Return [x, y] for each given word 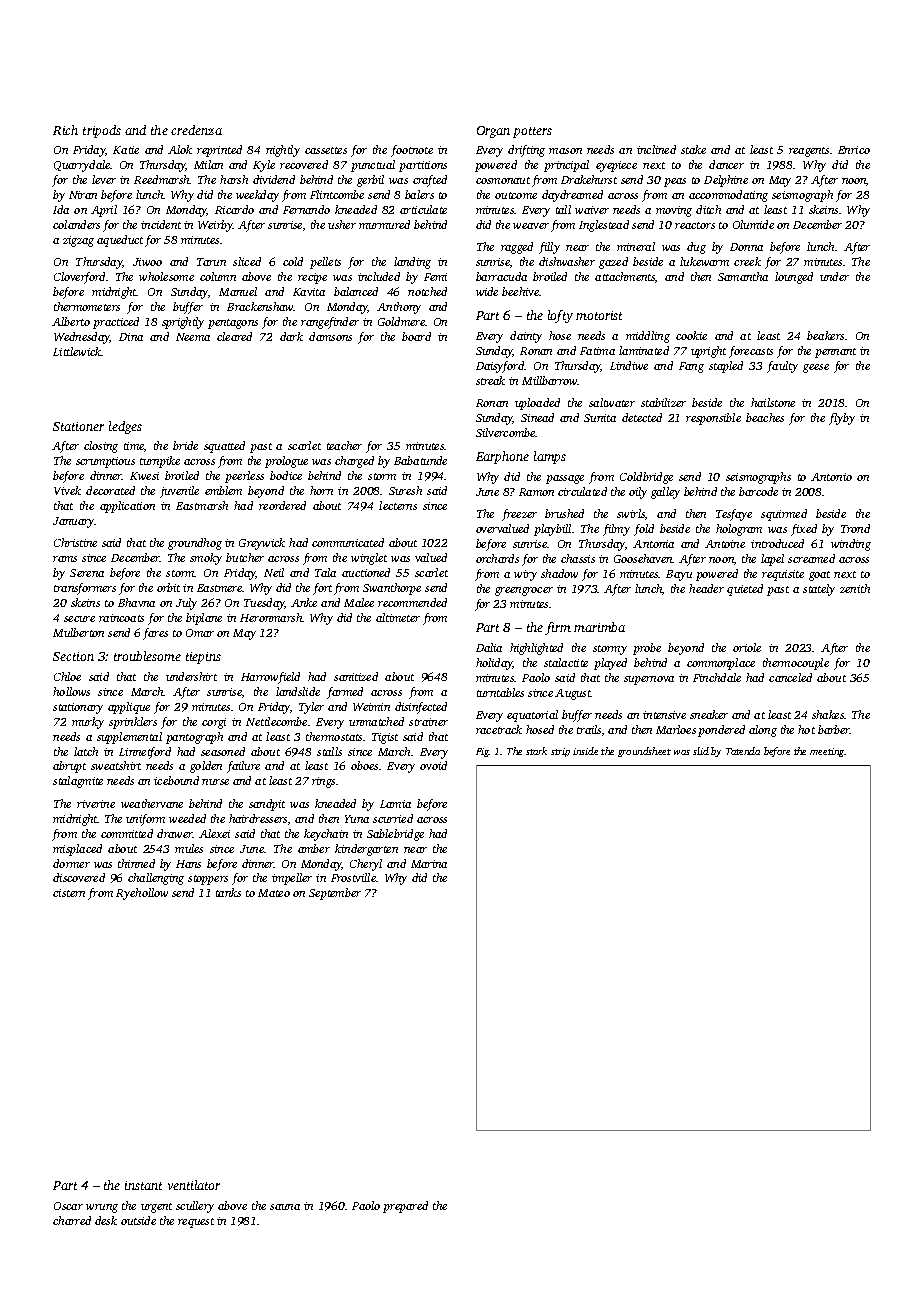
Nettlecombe [276, 721]
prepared [405, 1207]
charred [72, 1220]
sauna [285, 1207]
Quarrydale [82, 166]
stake [693, 149]
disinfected [421, 708]
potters [532, 132]
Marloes [676, 729]
